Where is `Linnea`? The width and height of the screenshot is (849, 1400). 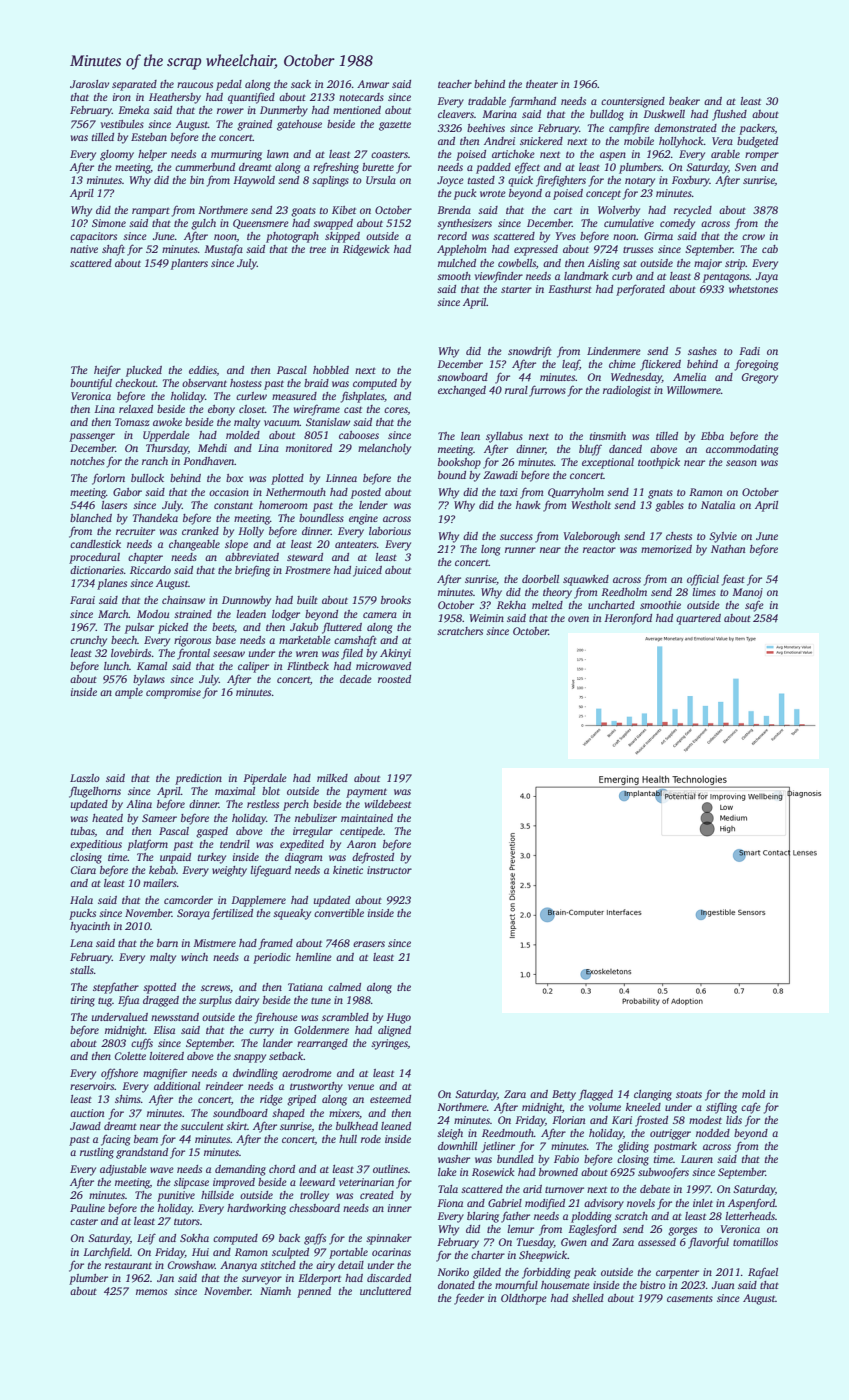
Linnea is located at coordinates (341, 478).
